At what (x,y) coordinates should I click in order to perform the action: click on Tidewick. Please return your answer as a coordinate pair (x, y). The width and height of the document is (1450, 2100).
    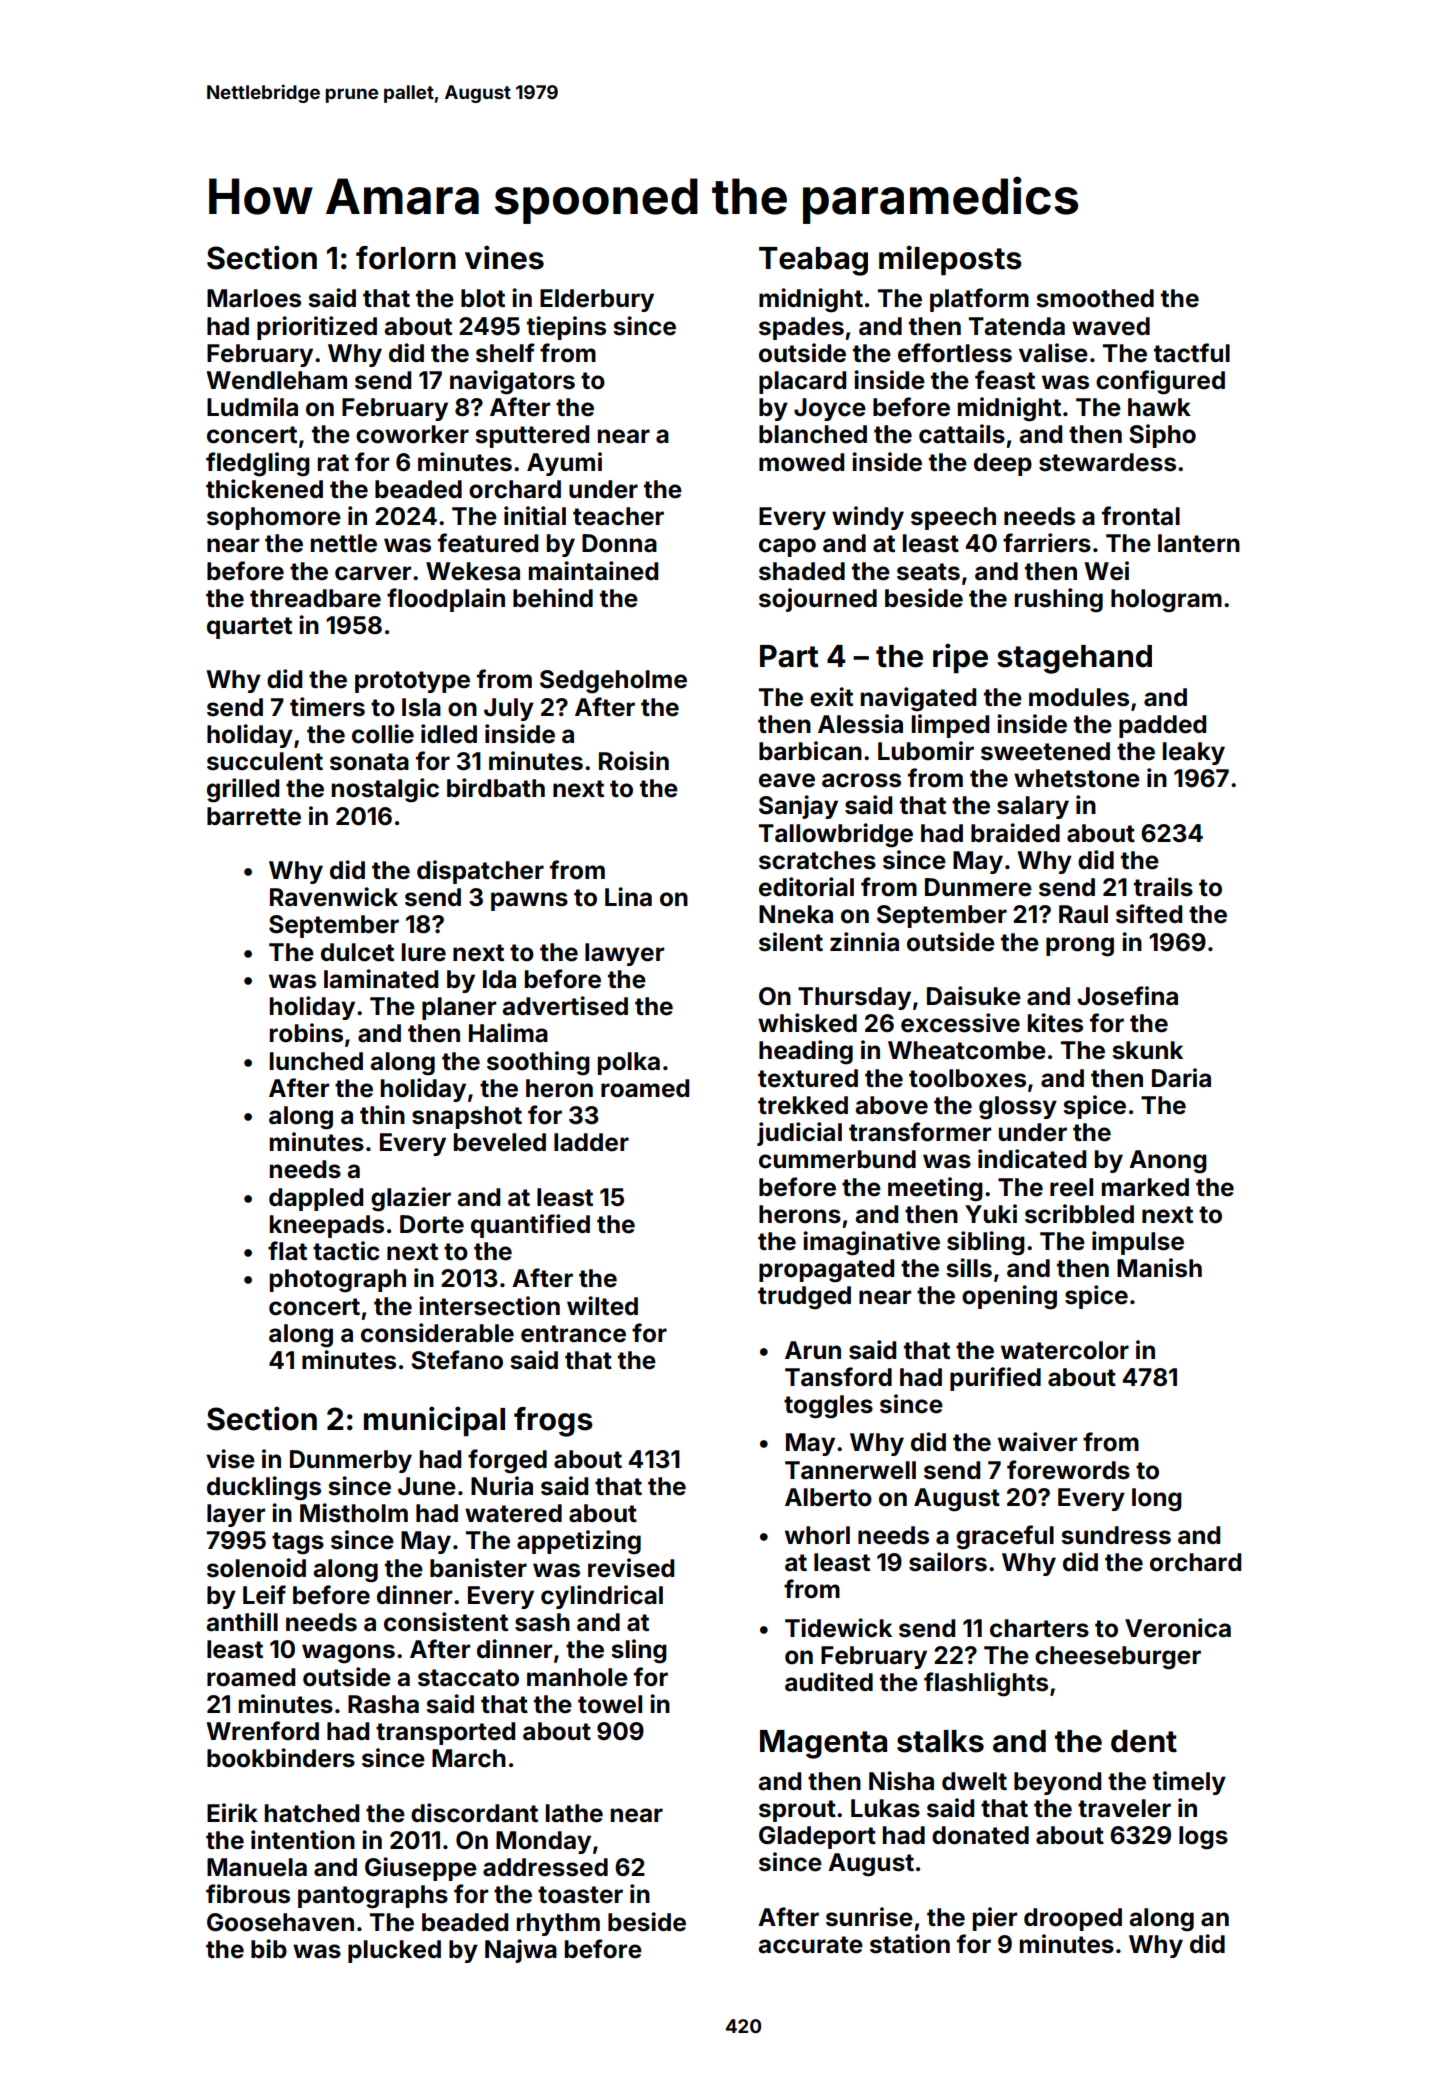
    Looking at the image, I should click on (838, 1628).
